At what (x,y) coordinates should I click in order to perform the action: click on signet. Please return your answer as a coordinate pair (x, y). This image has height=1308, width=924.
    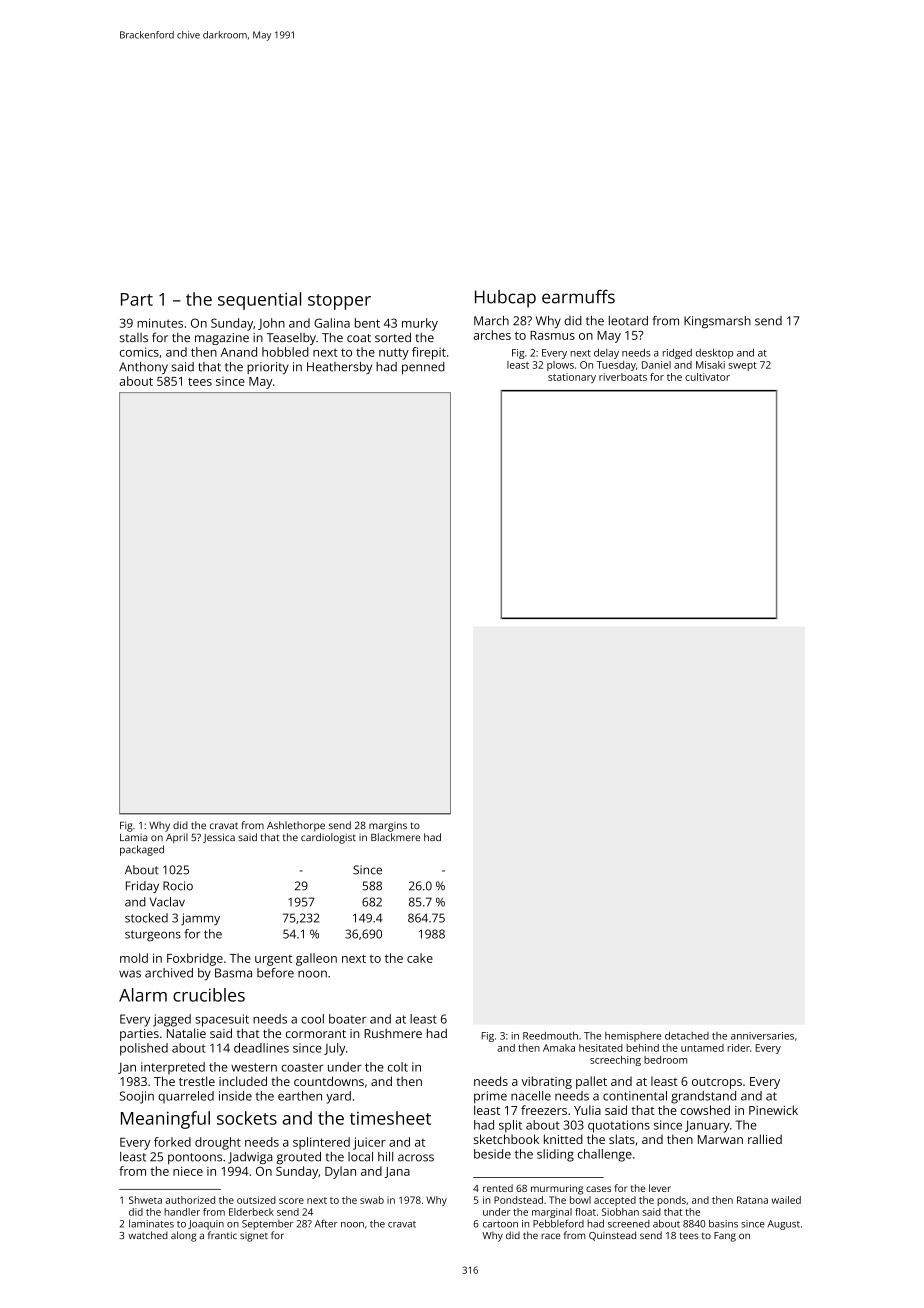
    Looking at the image, I should click on (254, 1237).
